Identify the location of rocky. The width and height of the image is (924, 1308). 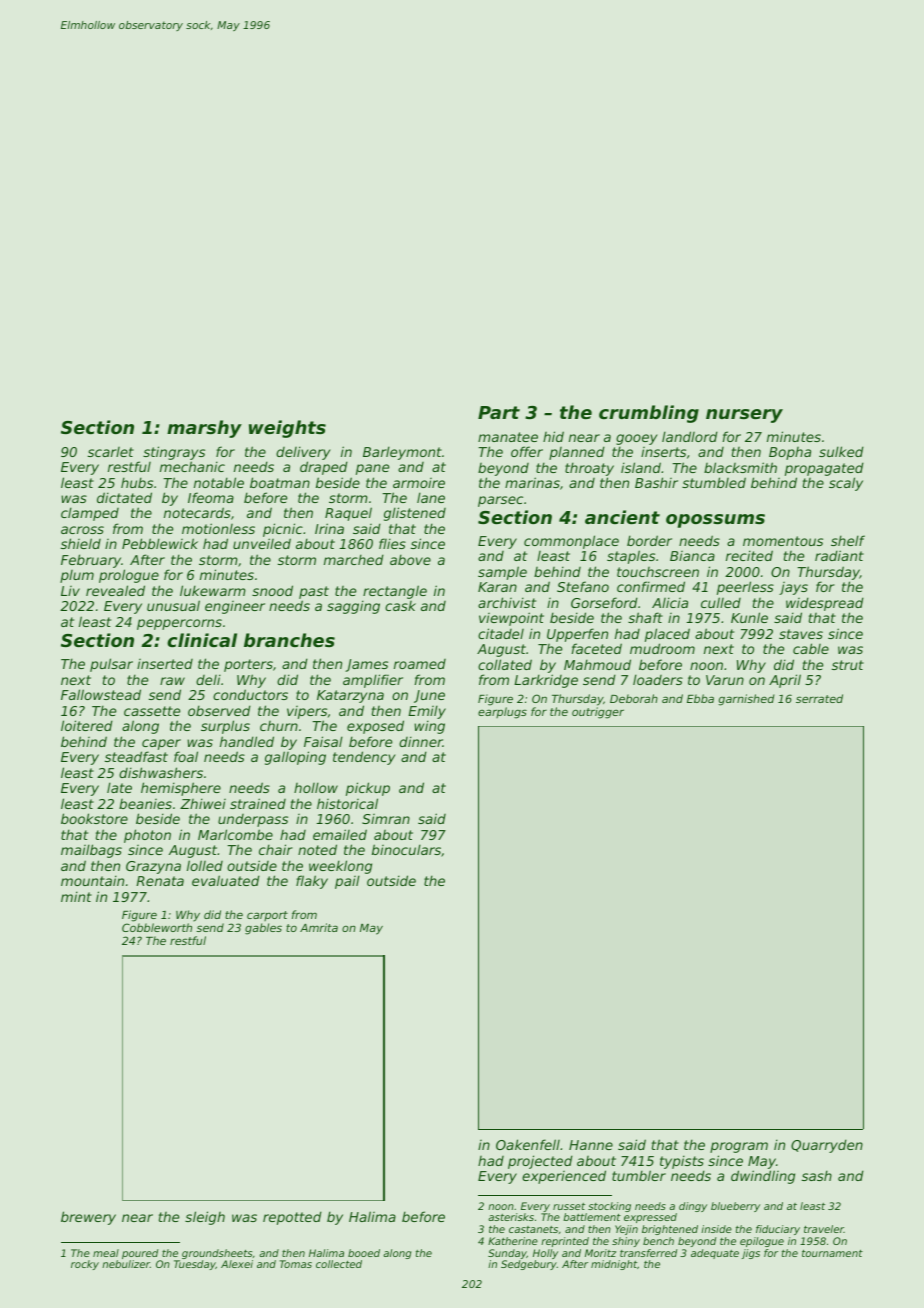
(85, 1265).
